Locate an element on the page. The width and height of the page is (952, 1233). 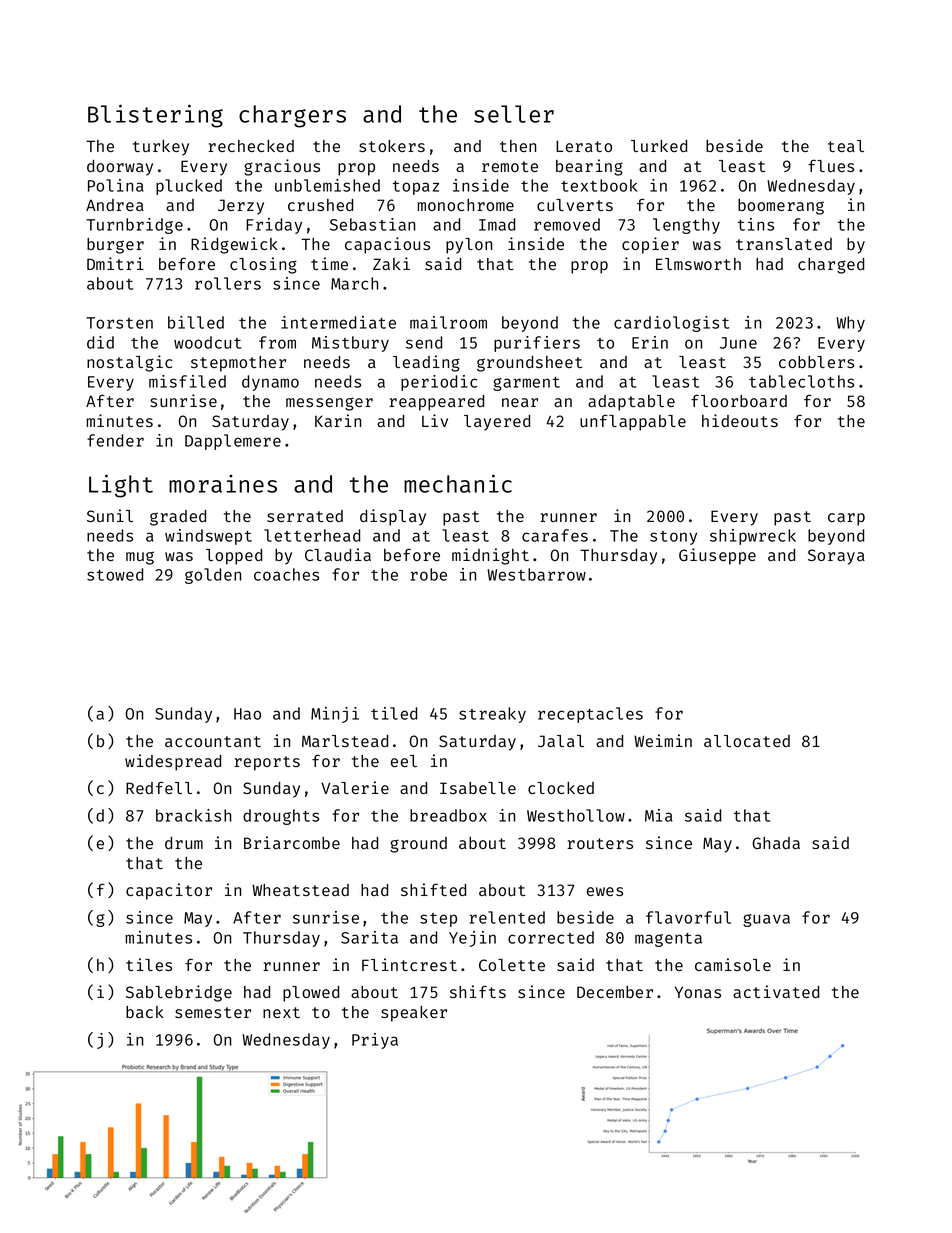
rechecked is located at coordinates (251, 146).
